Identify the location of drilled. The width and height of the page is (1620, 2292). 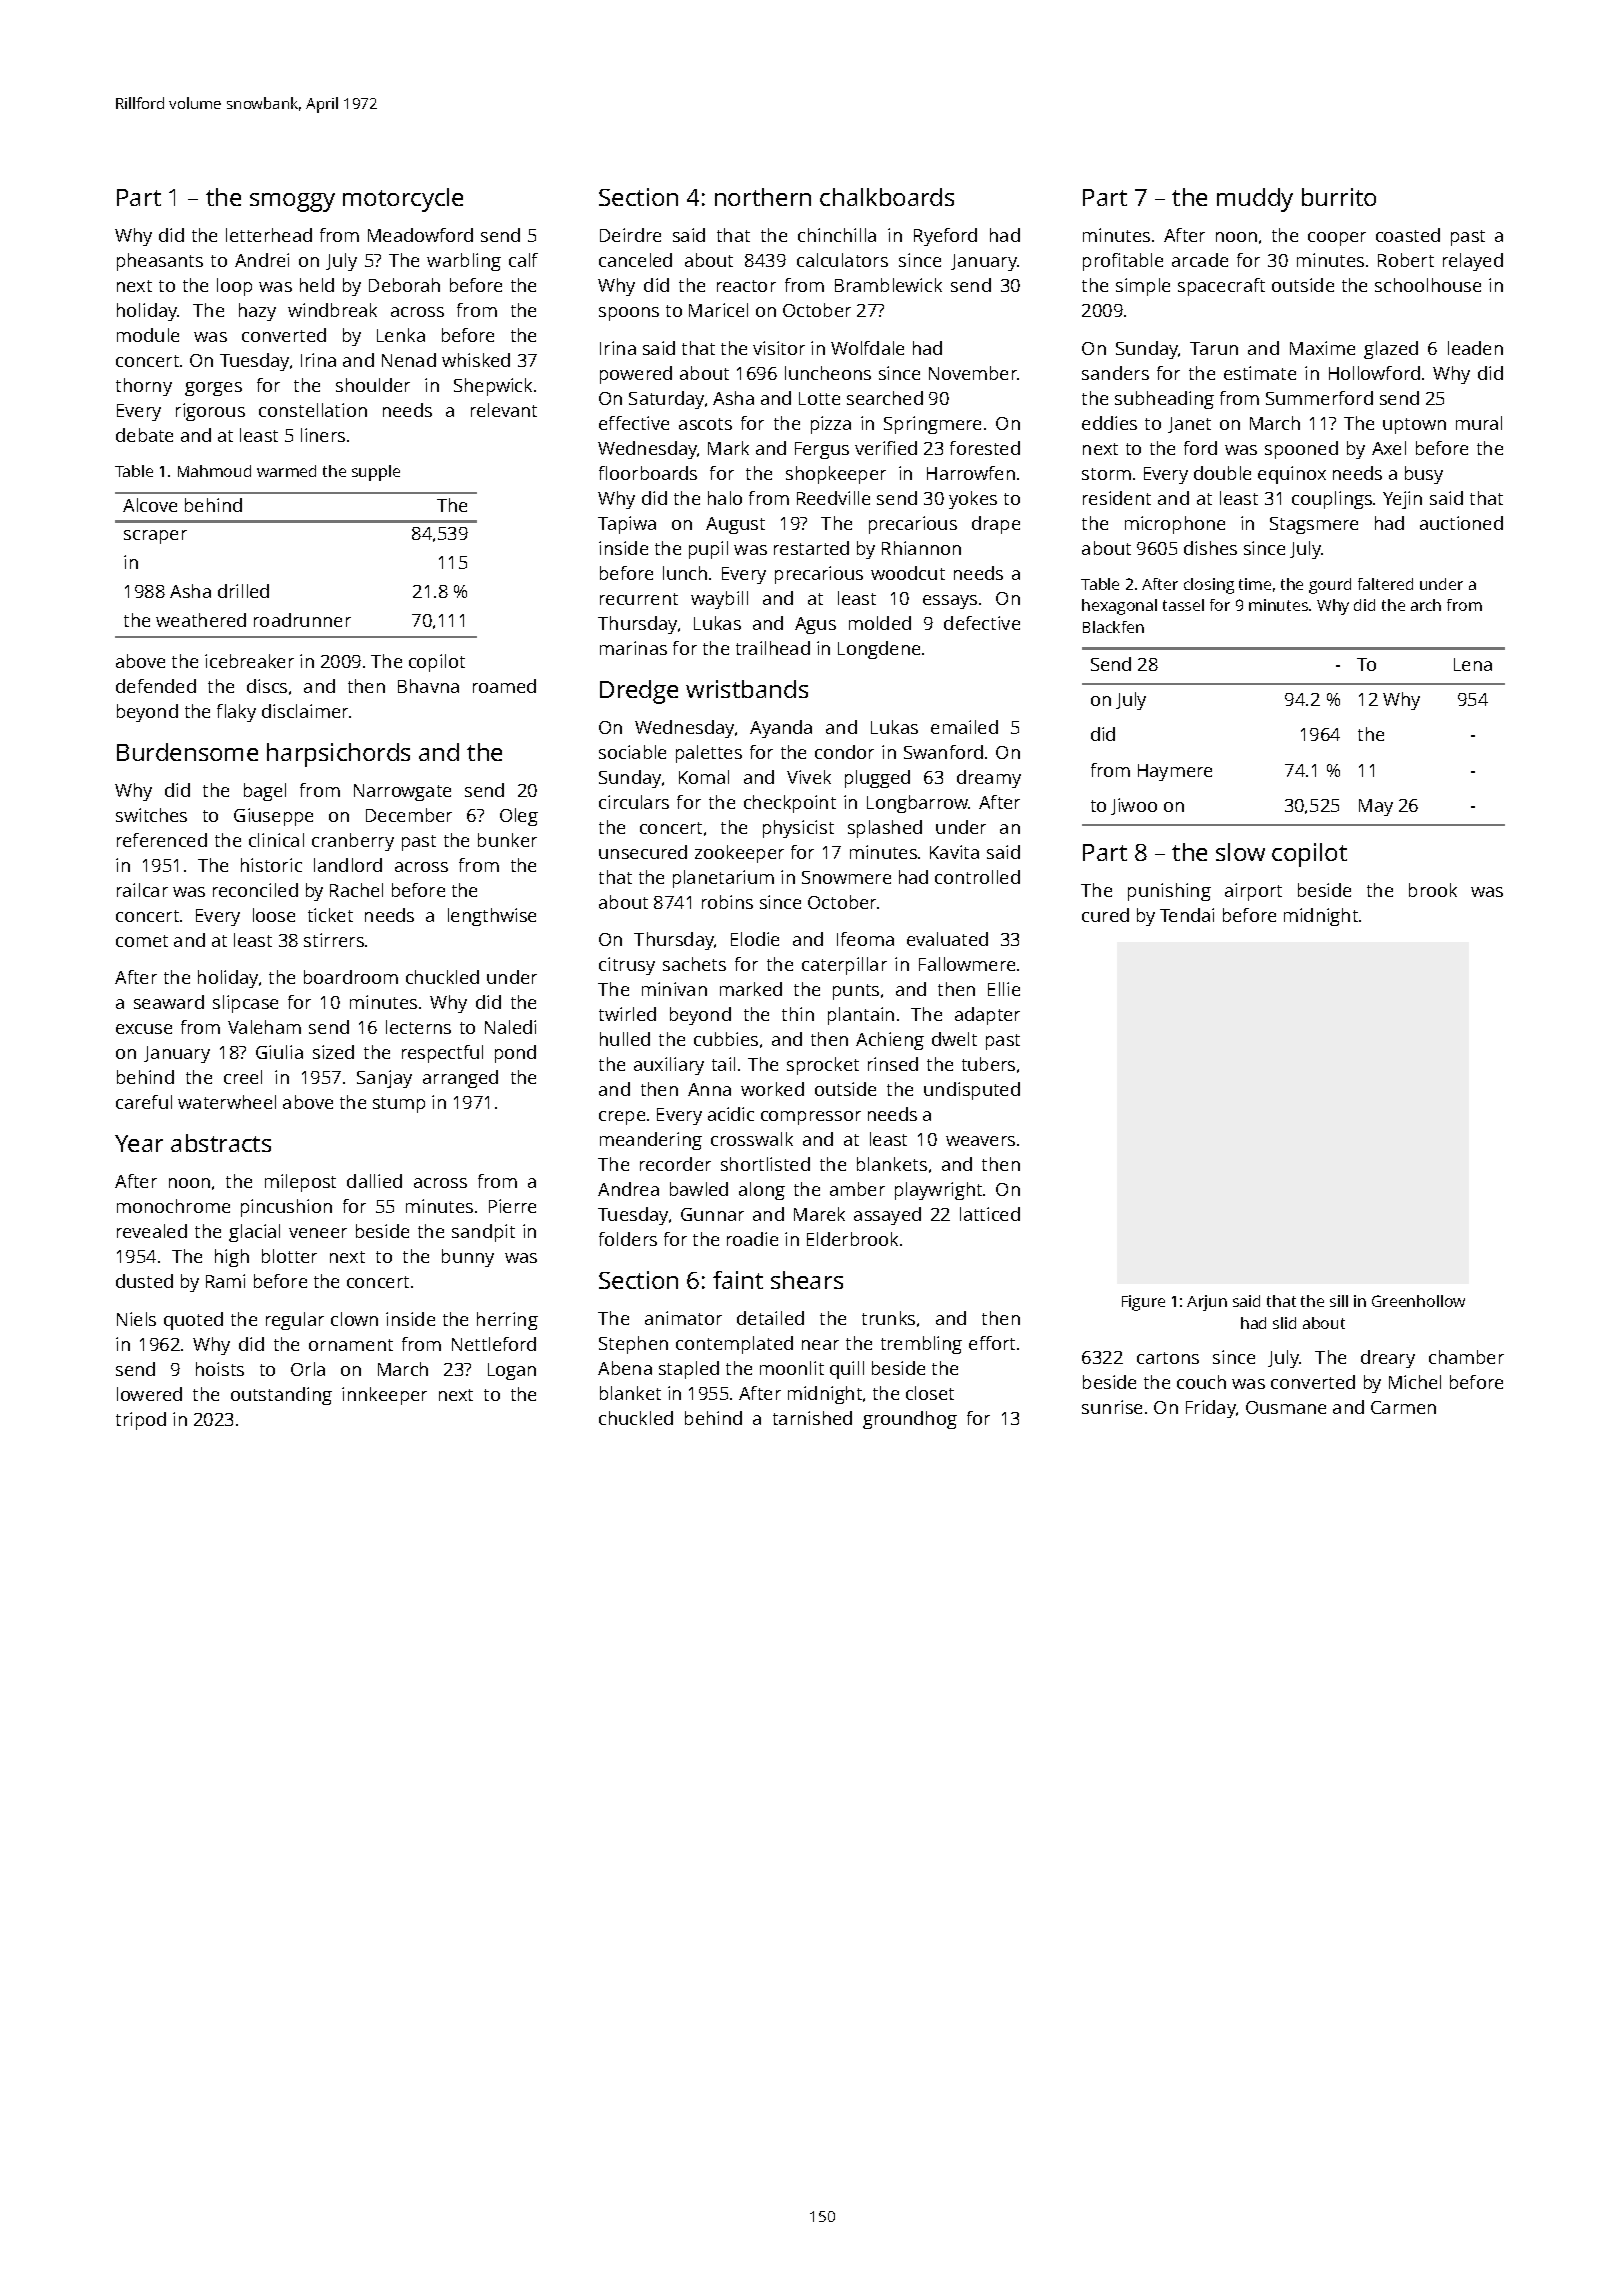
(243, 591).
